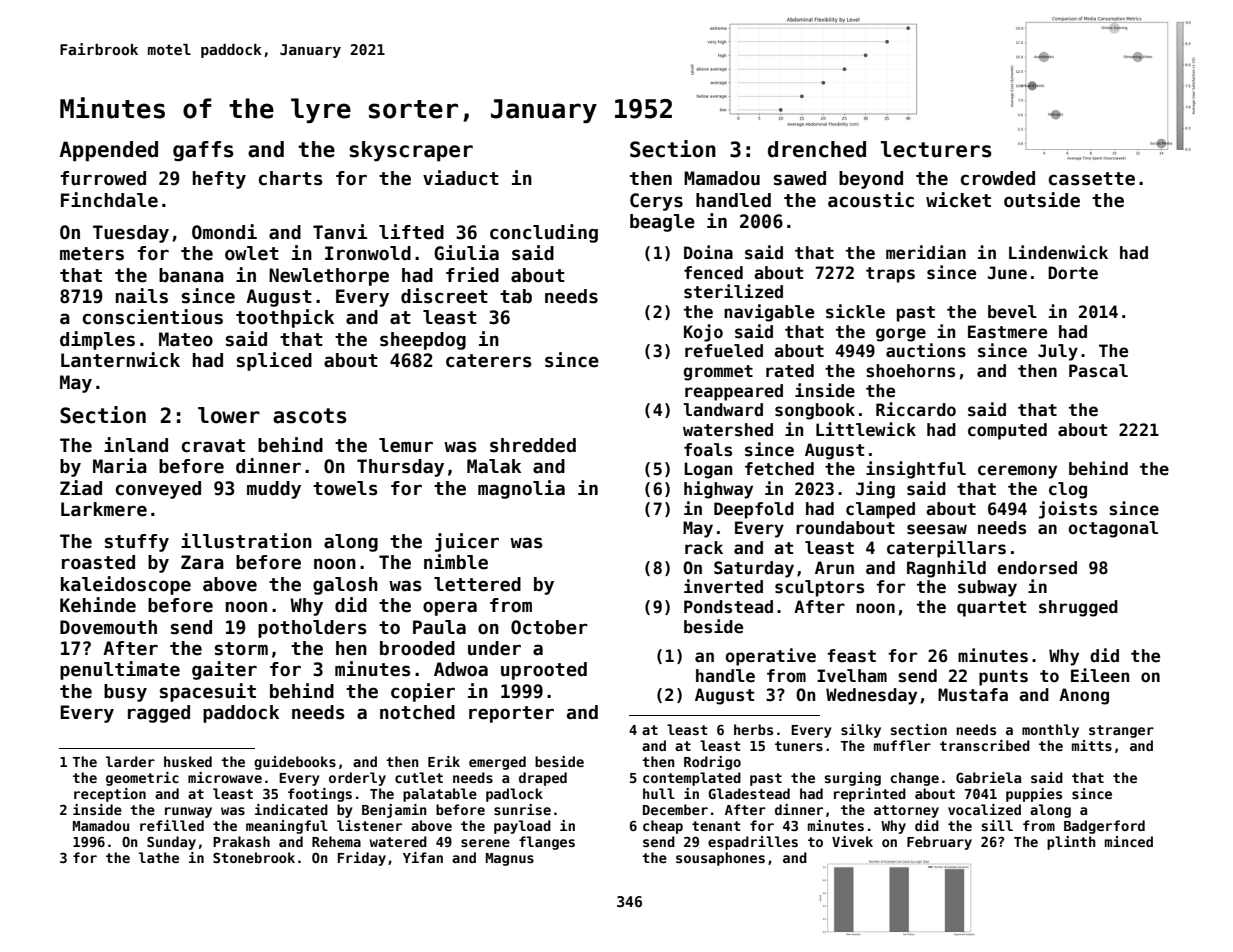 This document has width=1233, height=952. Describe the element at coordinates (423, 692) in the document. I see `copier` at that location.
